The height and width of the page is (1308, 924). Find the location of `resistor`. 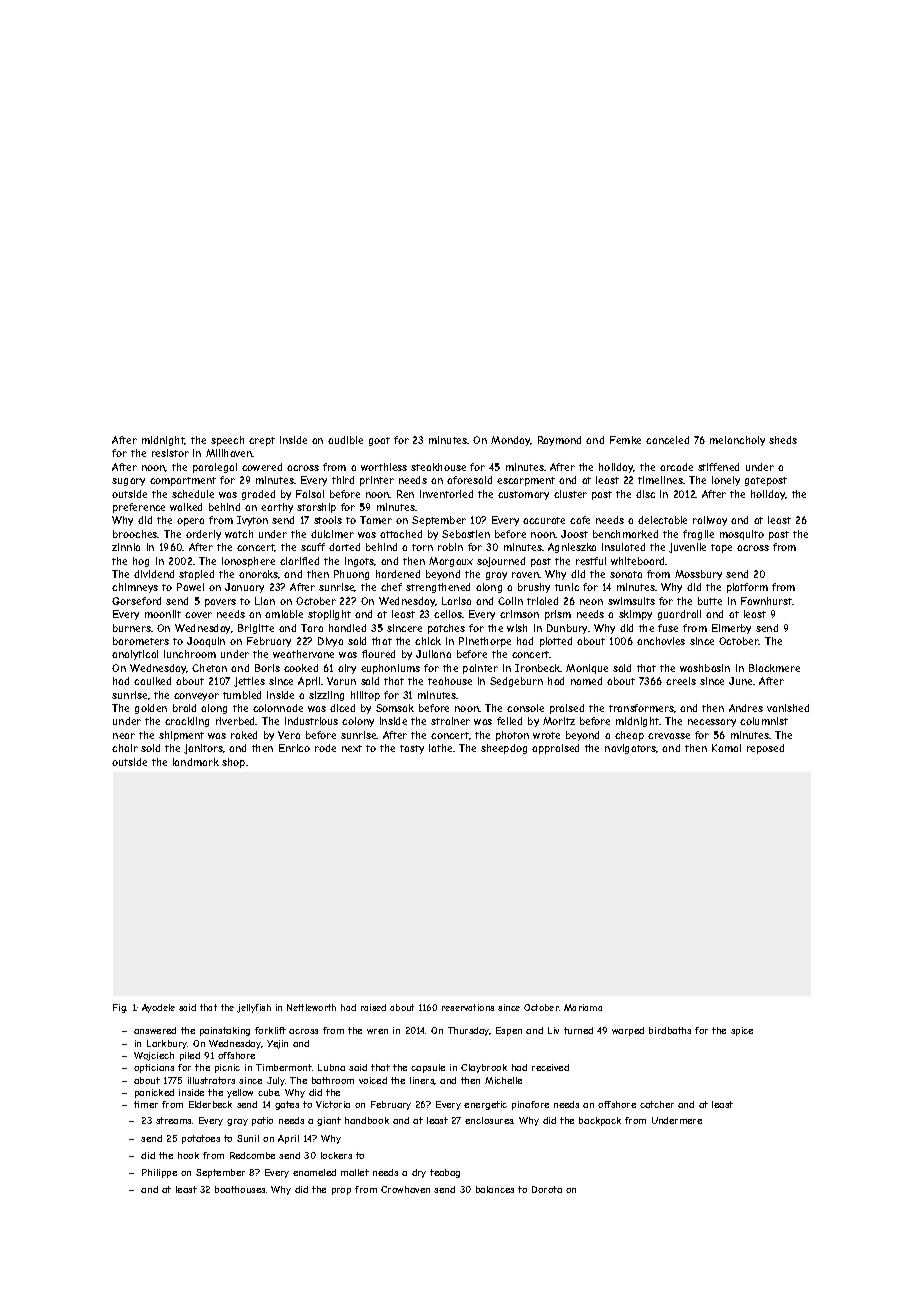

resistor is located at coordinates (170, 453).
